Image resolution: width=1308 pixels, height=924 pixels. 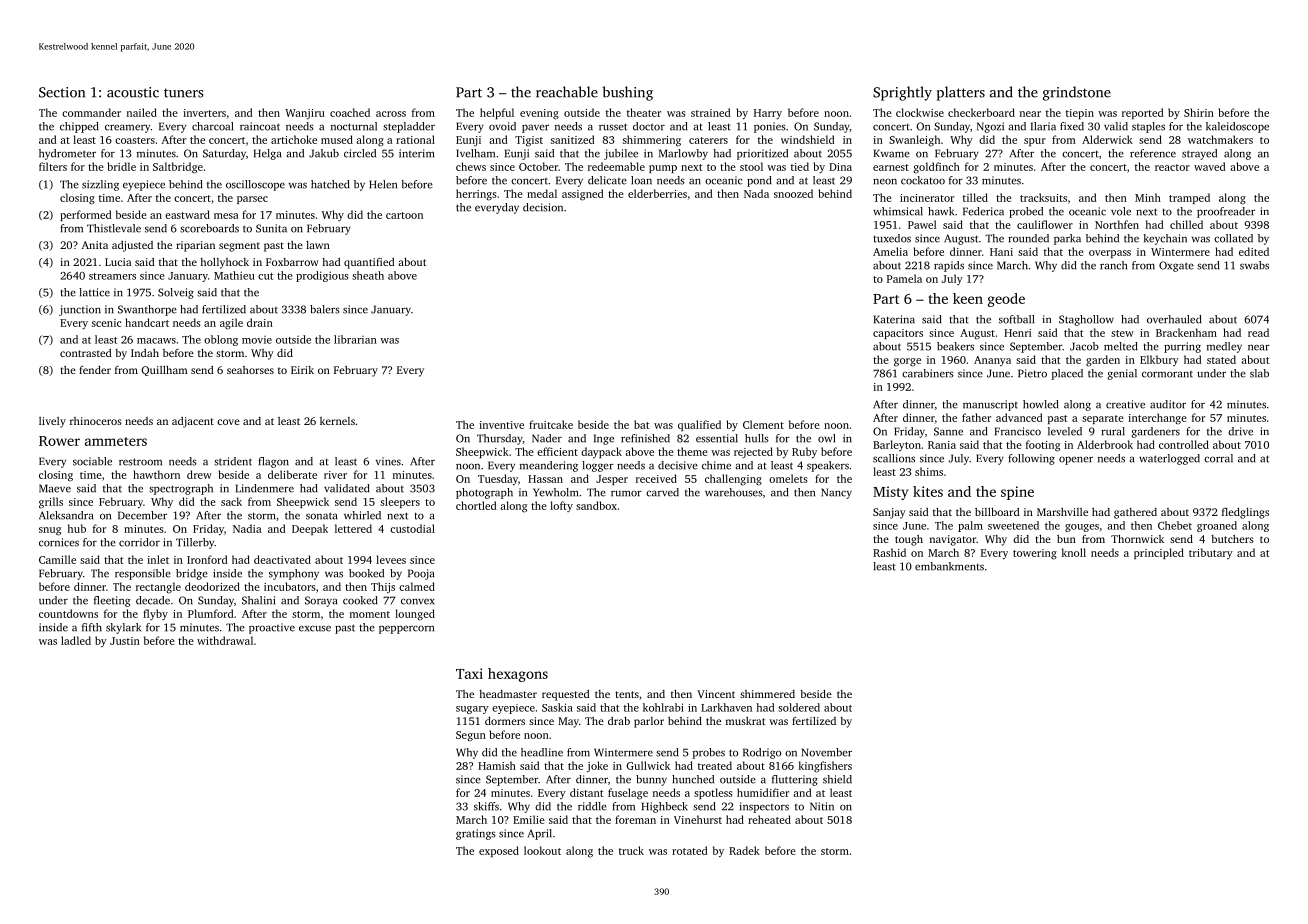 I want to click on Segun, so click(x=471, y=736).
